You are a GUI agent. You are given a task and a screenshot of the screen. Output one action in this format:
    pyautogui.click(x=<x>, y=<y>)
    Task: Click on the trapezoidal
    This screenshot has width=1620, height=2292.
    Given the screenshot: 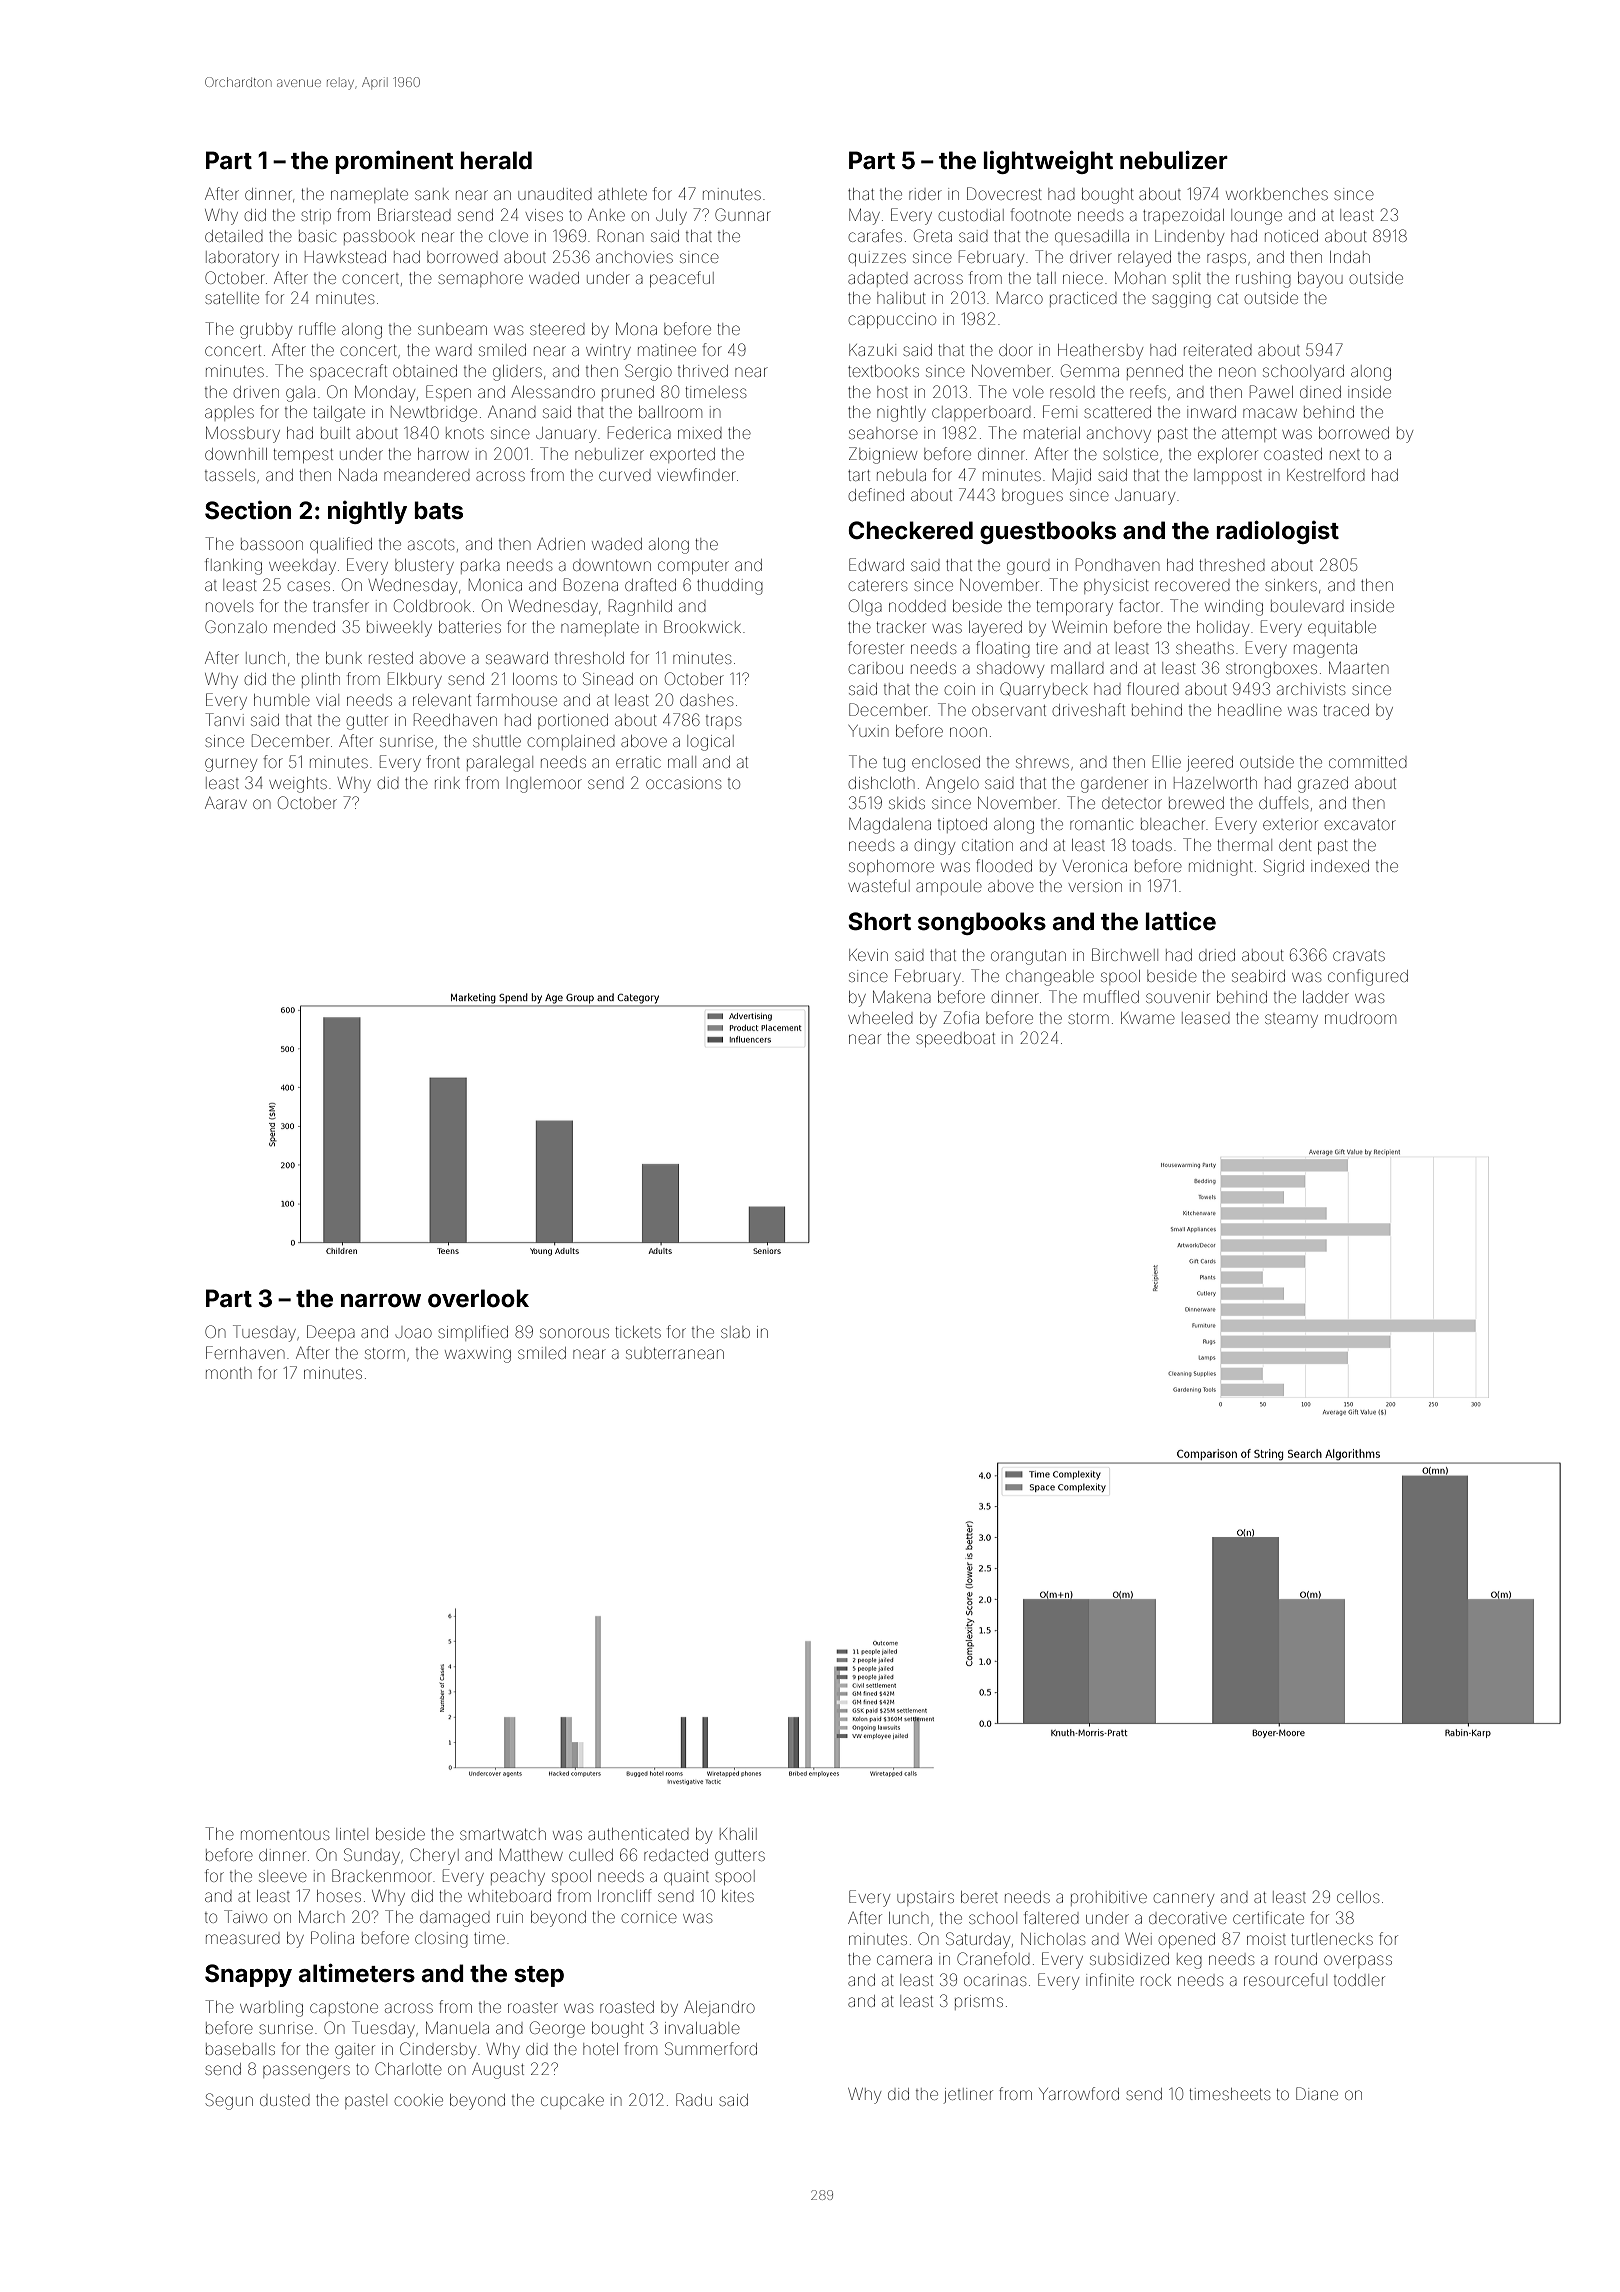 What is the action you would take?
    pyautogui.click(x=1183, y=216)
